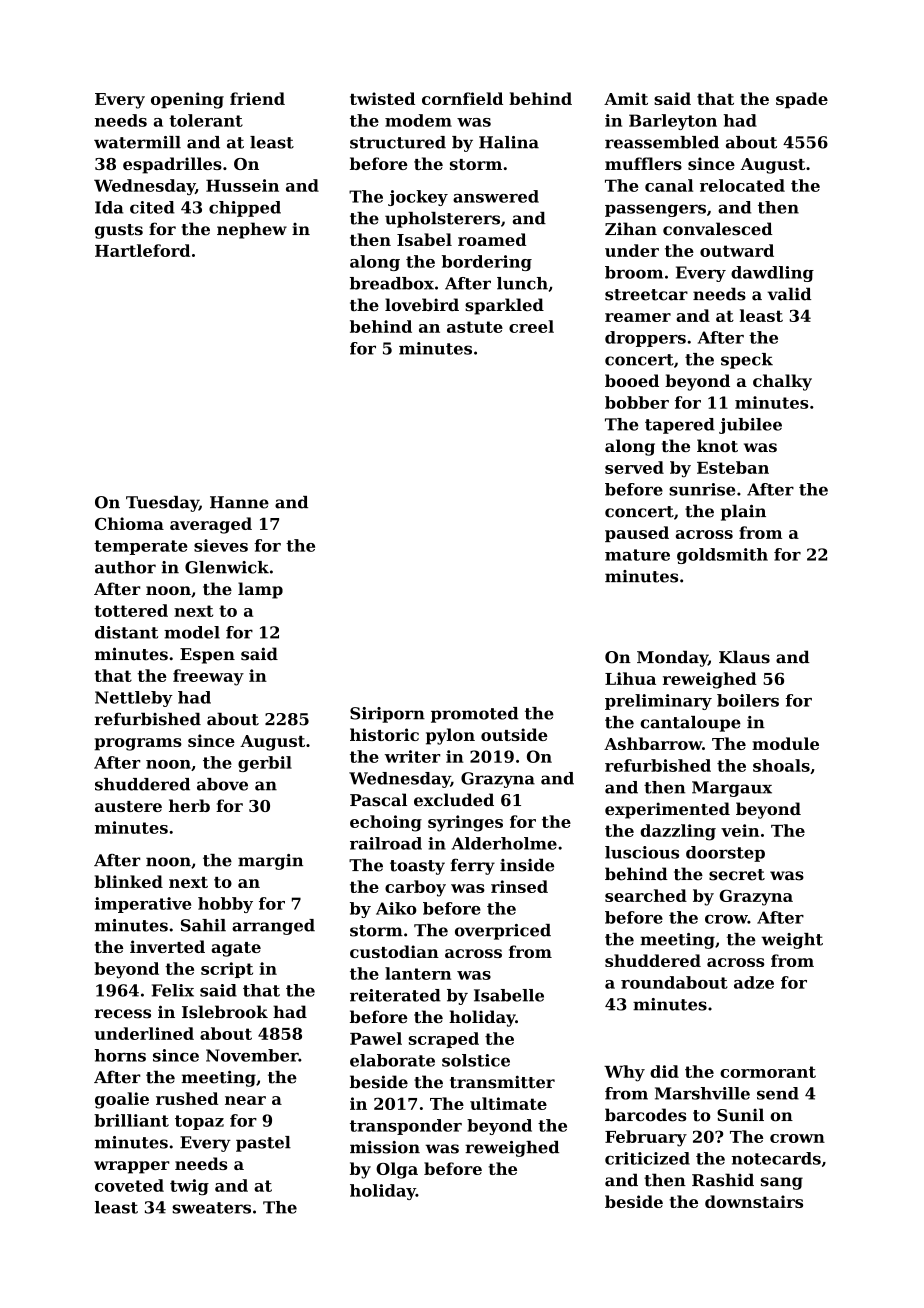 This page has height=1308, width=924. What do you see at coordinates (487, 263) in the page?
I see `bordering` at bounding box center [487, 263].
